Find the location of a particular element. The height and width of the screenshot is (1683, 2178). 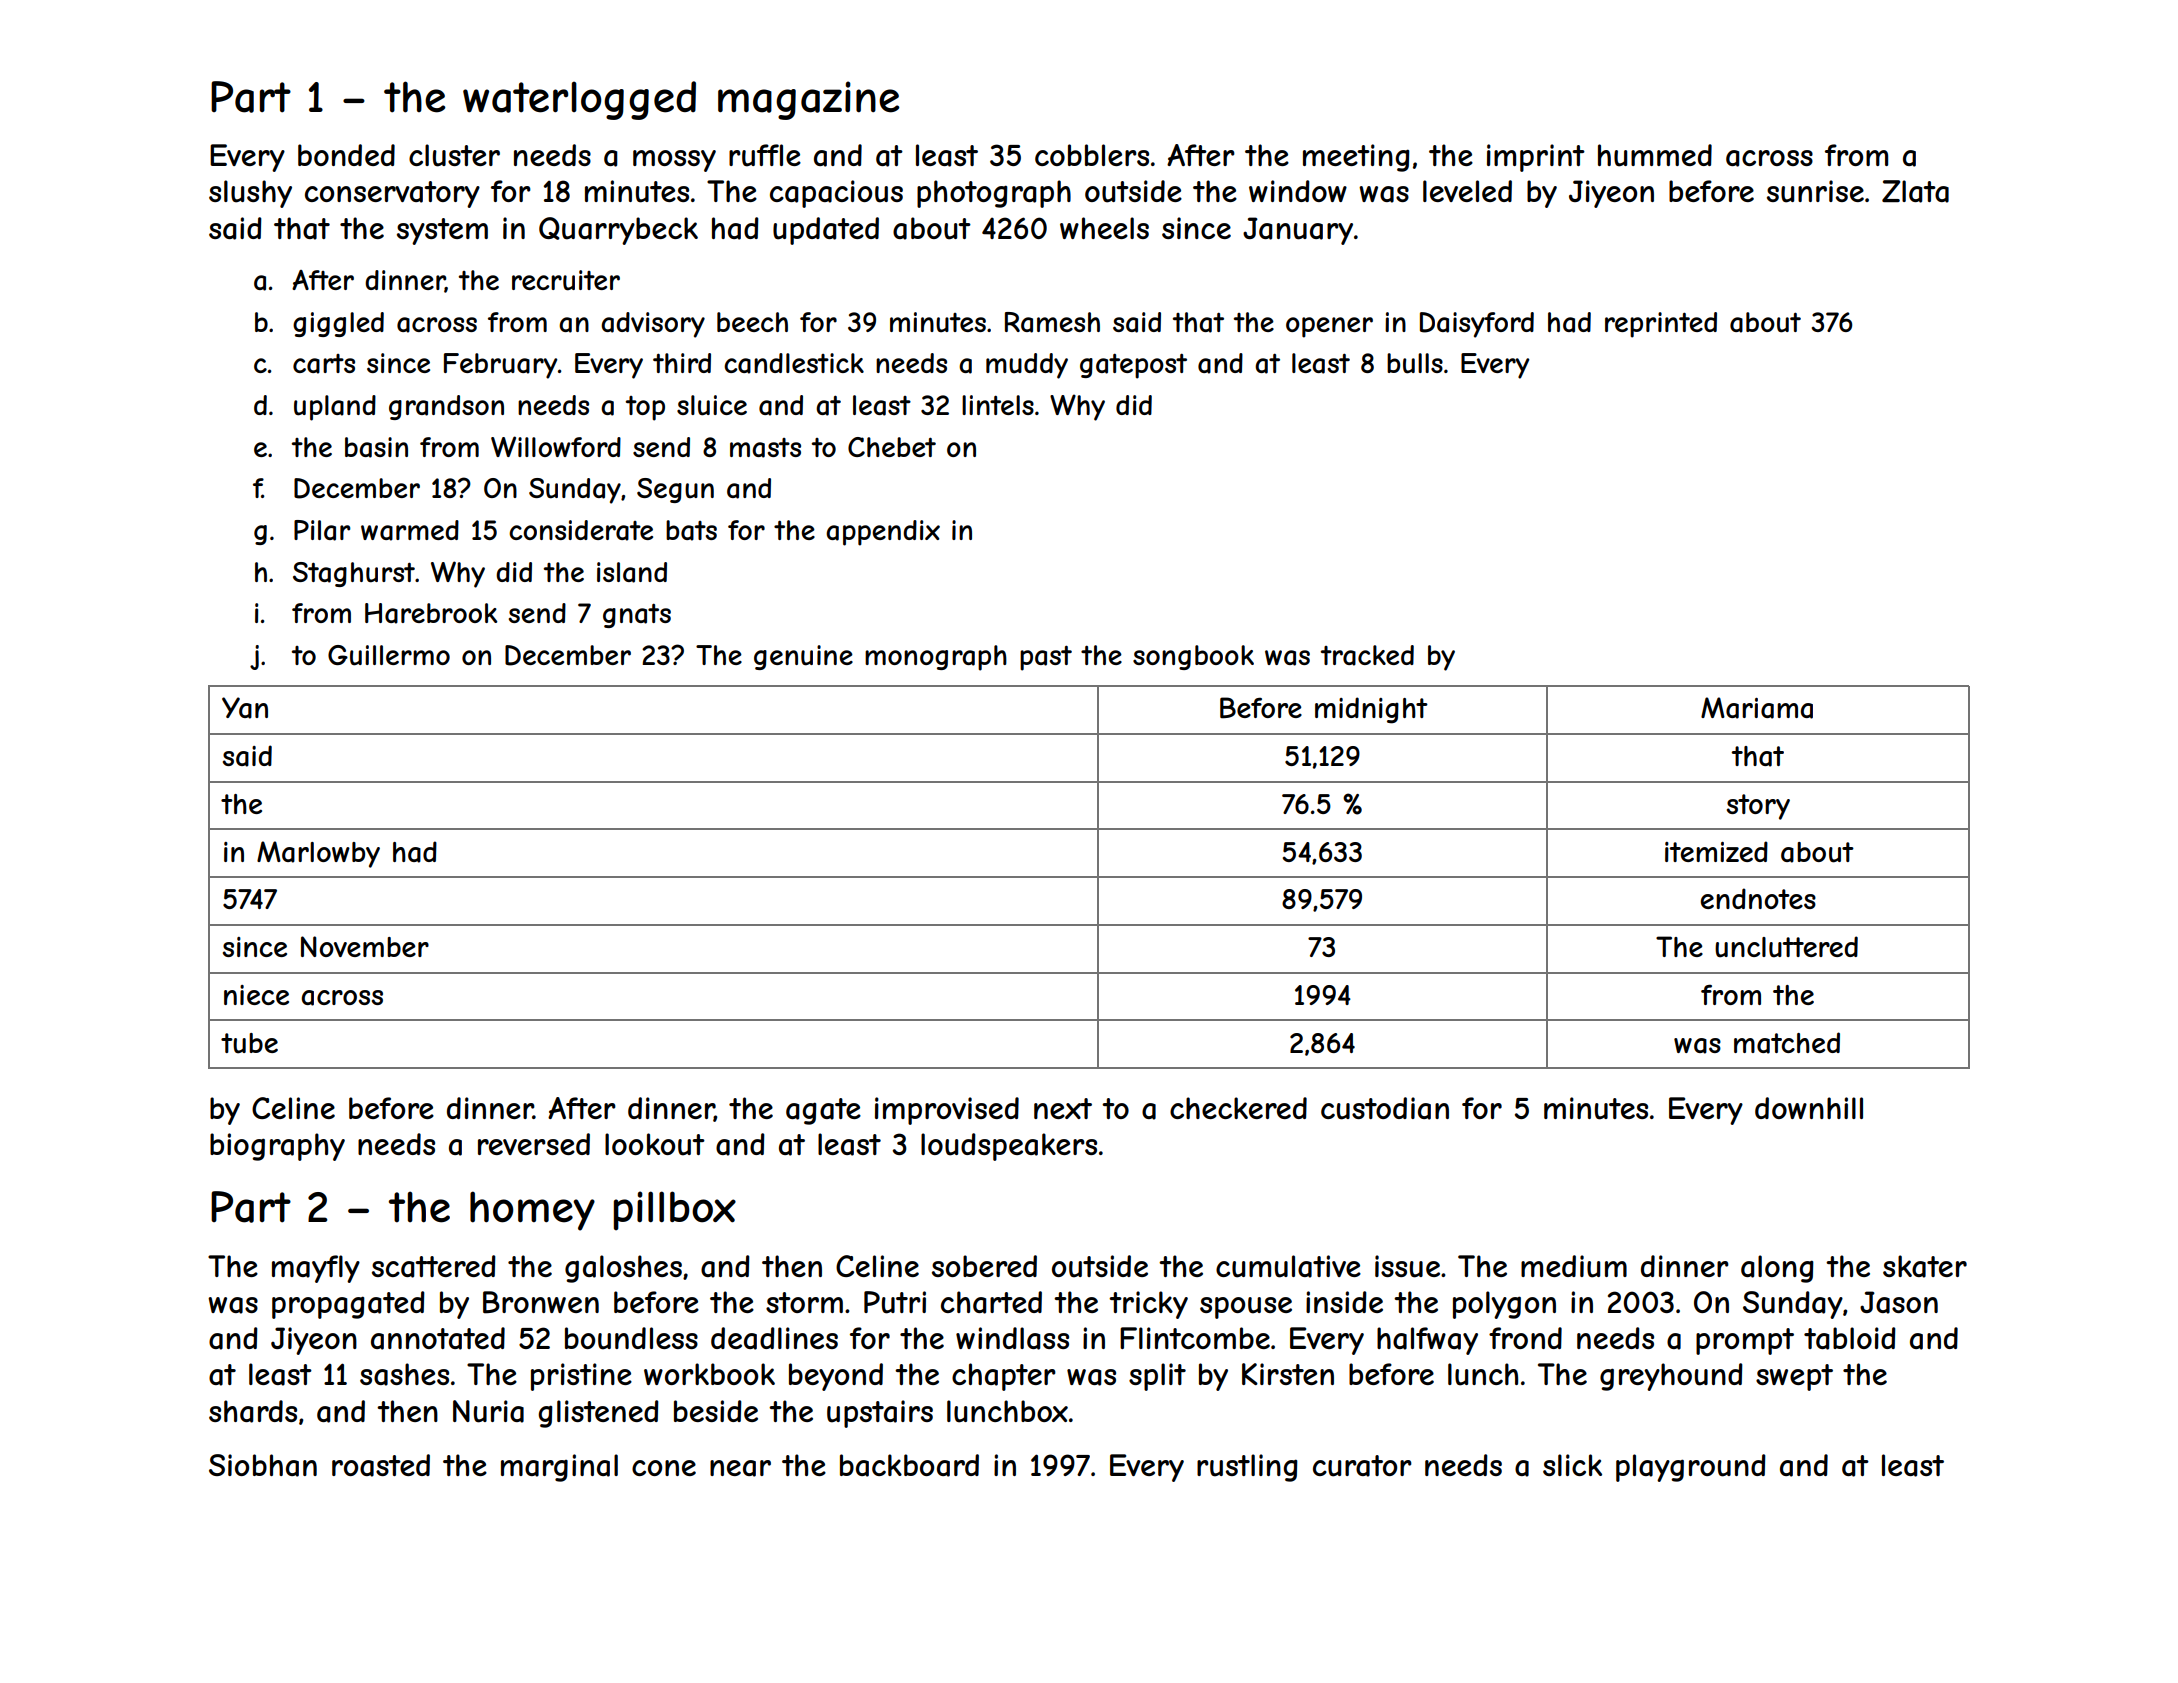

Mariama is located at coordinates (1757, 708).
